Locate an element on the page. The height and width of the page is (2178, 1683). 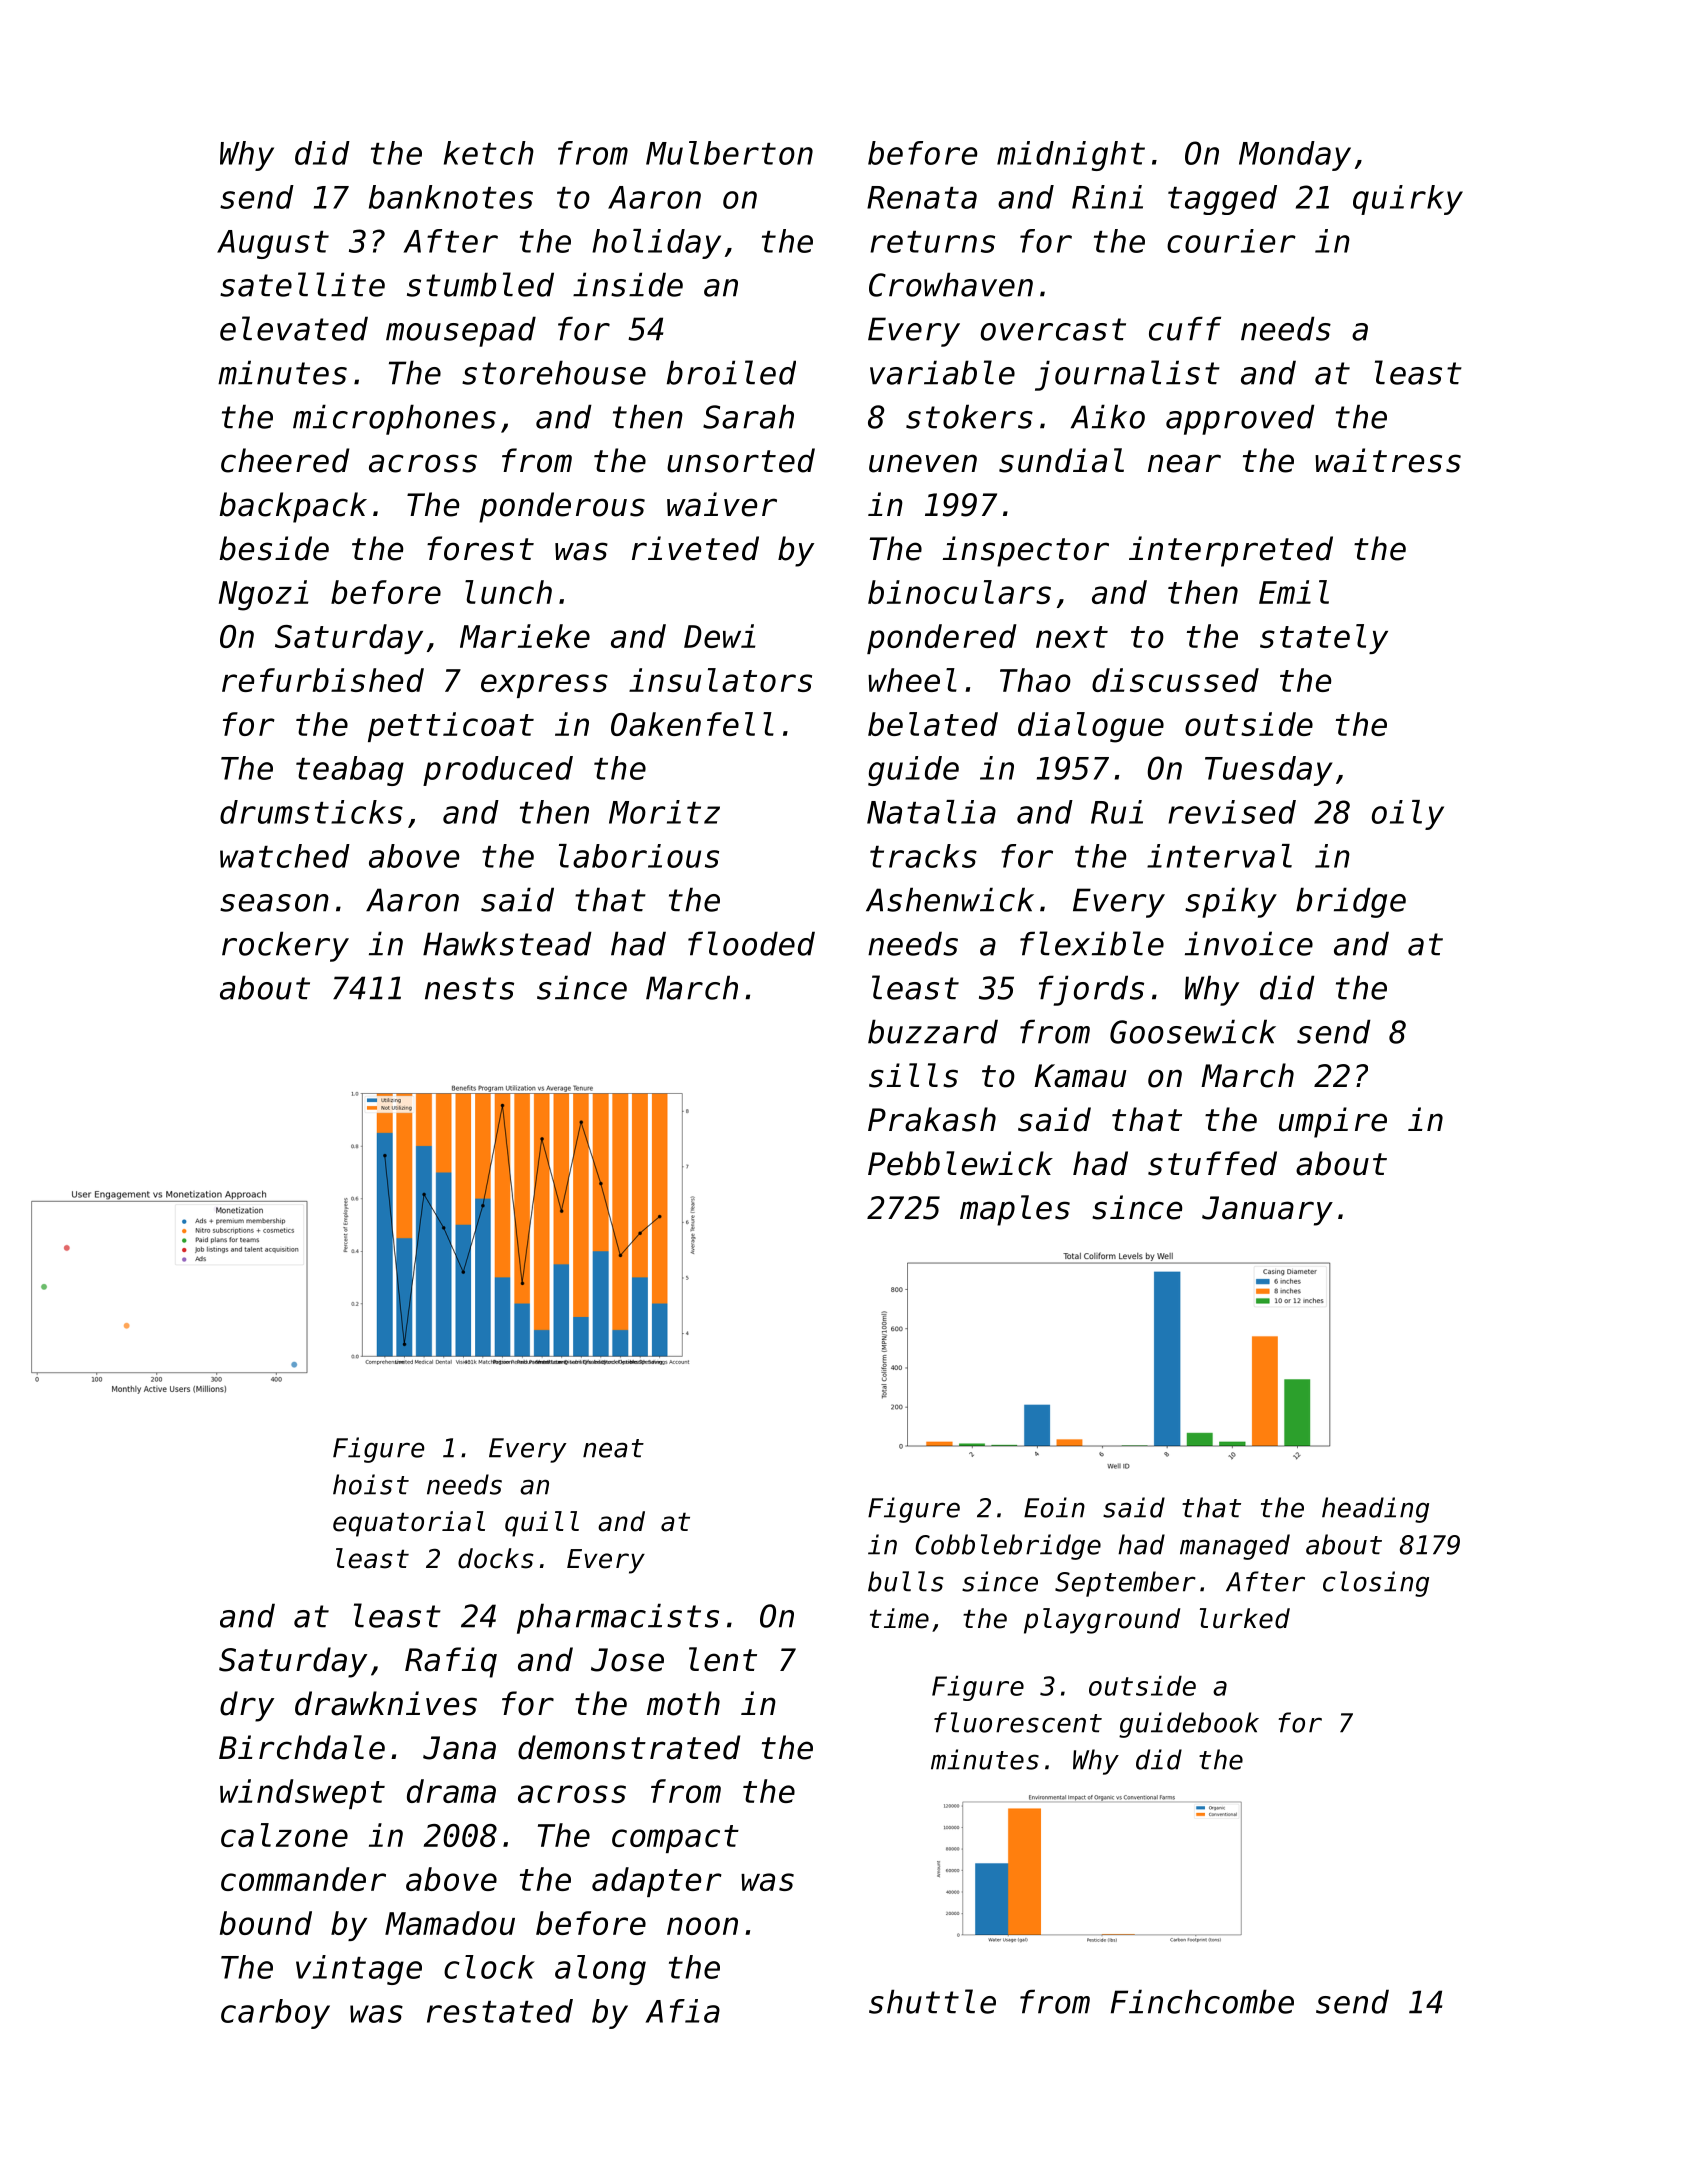
banknotes is located at coordinates (451, 197).
